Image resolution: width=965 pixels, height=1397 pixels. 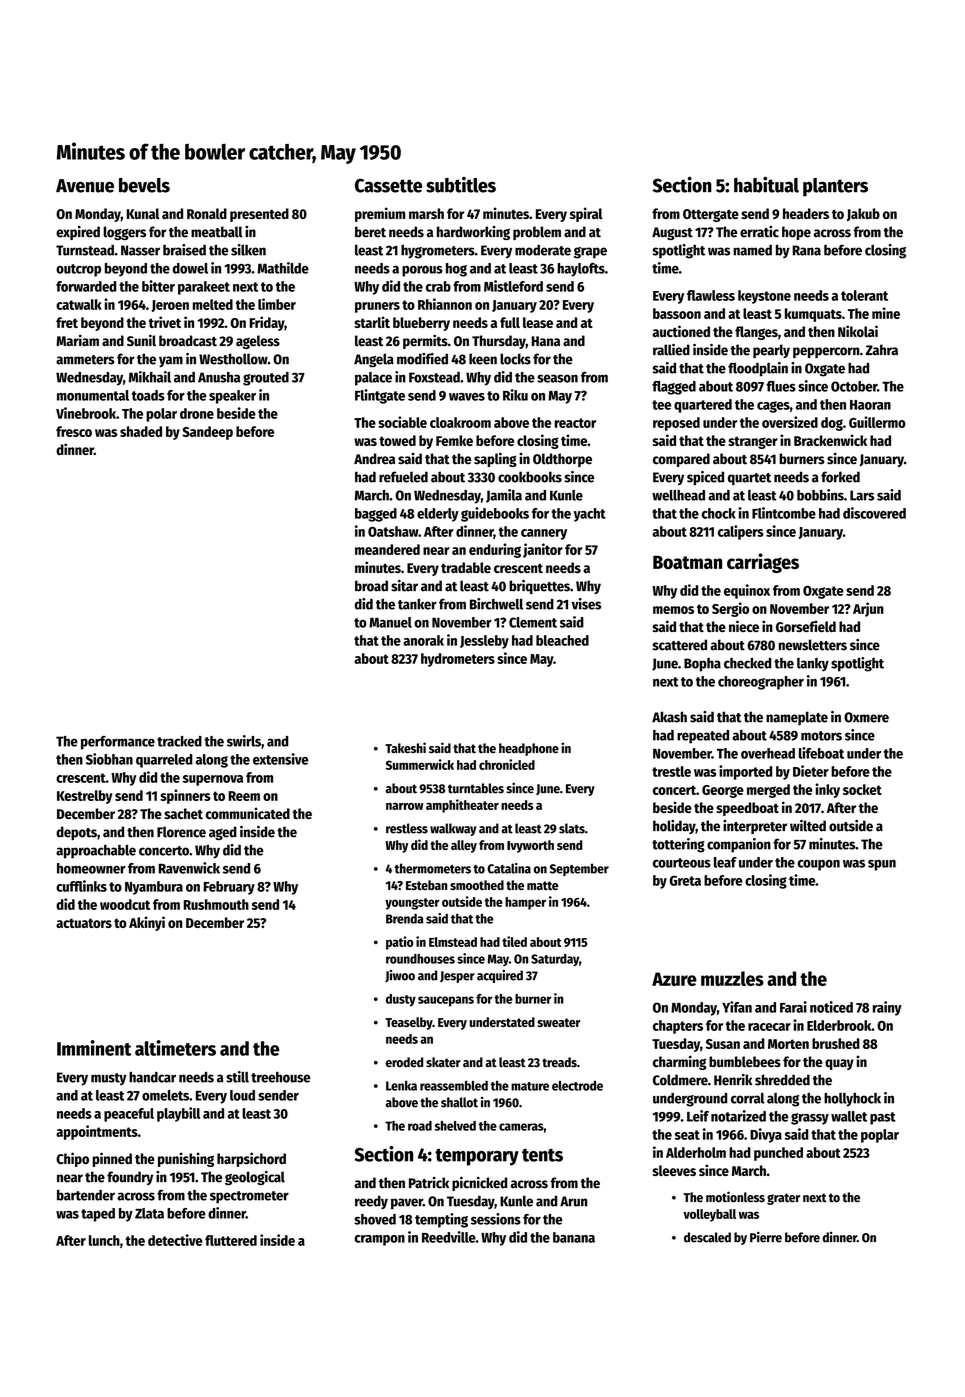 What do you see at coordinates (85, 186) in the screenshot?
I see `Avenue` at bounding box center [85, 186].
